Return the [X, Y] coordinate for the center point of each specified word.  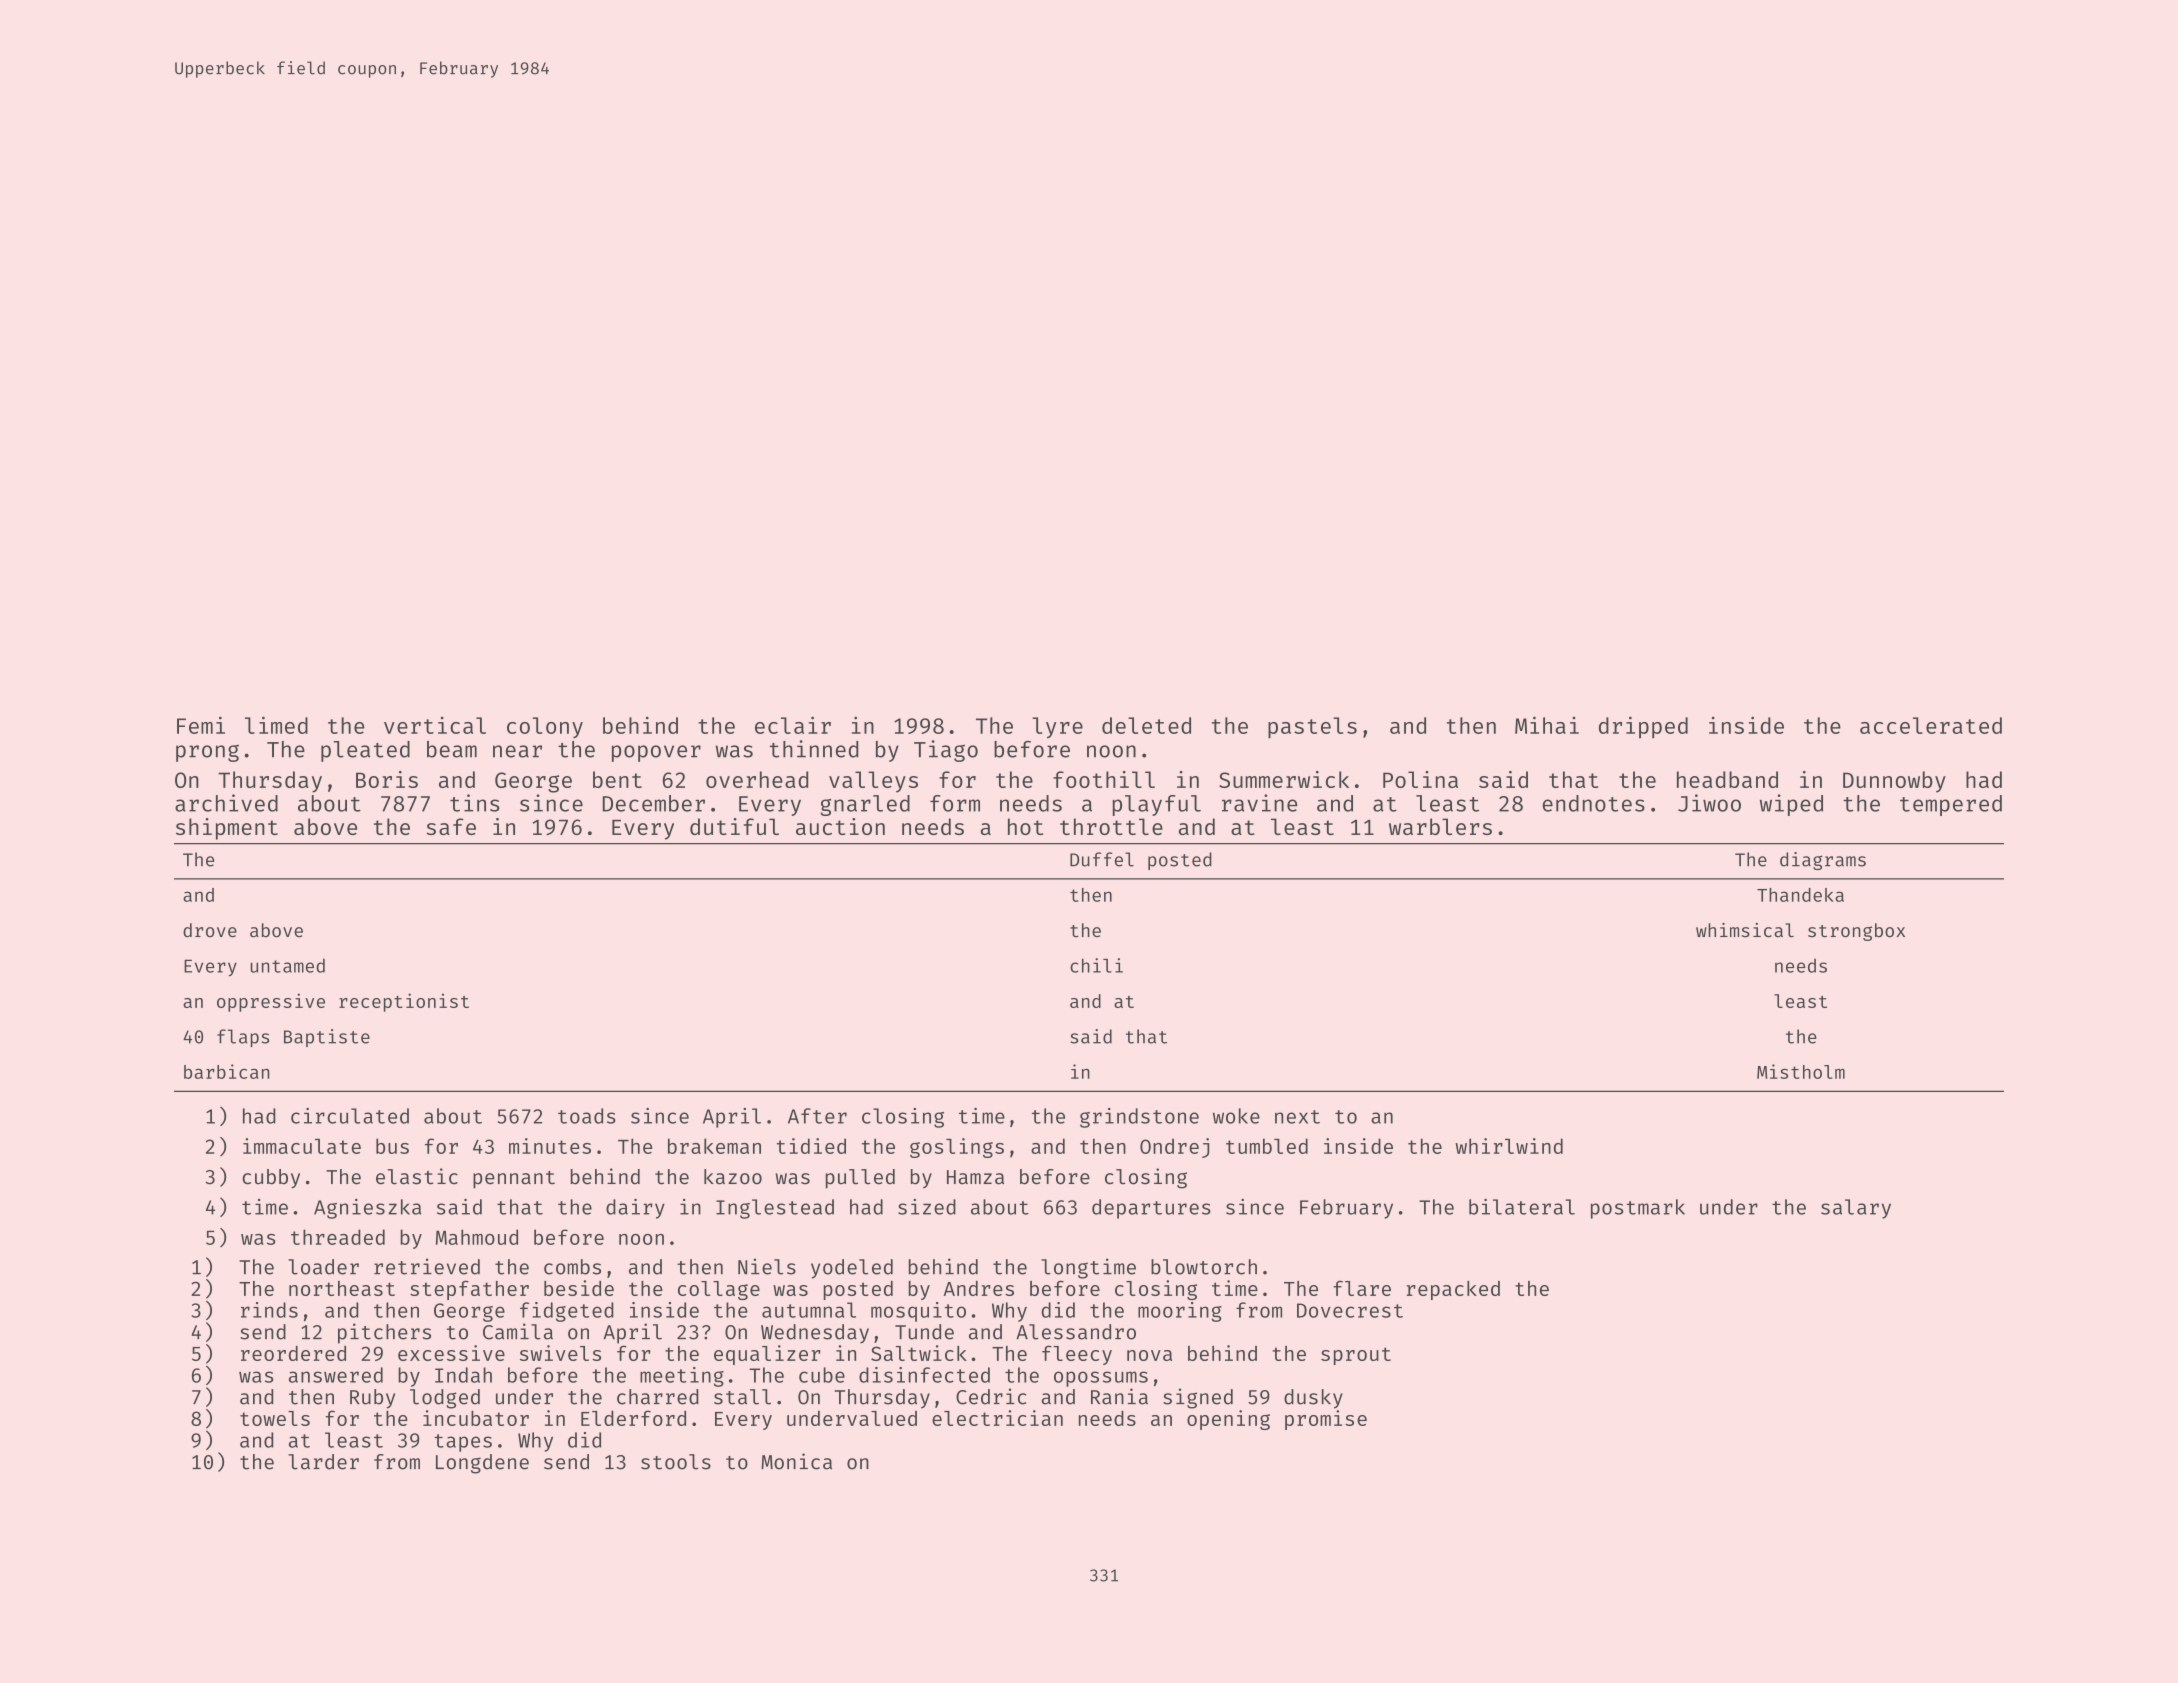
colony [545, 727]
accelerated [1931, 725]
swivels [560, 1353]
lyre [1057, 728]
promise [1326, 1420]
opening [1228, 1420]
